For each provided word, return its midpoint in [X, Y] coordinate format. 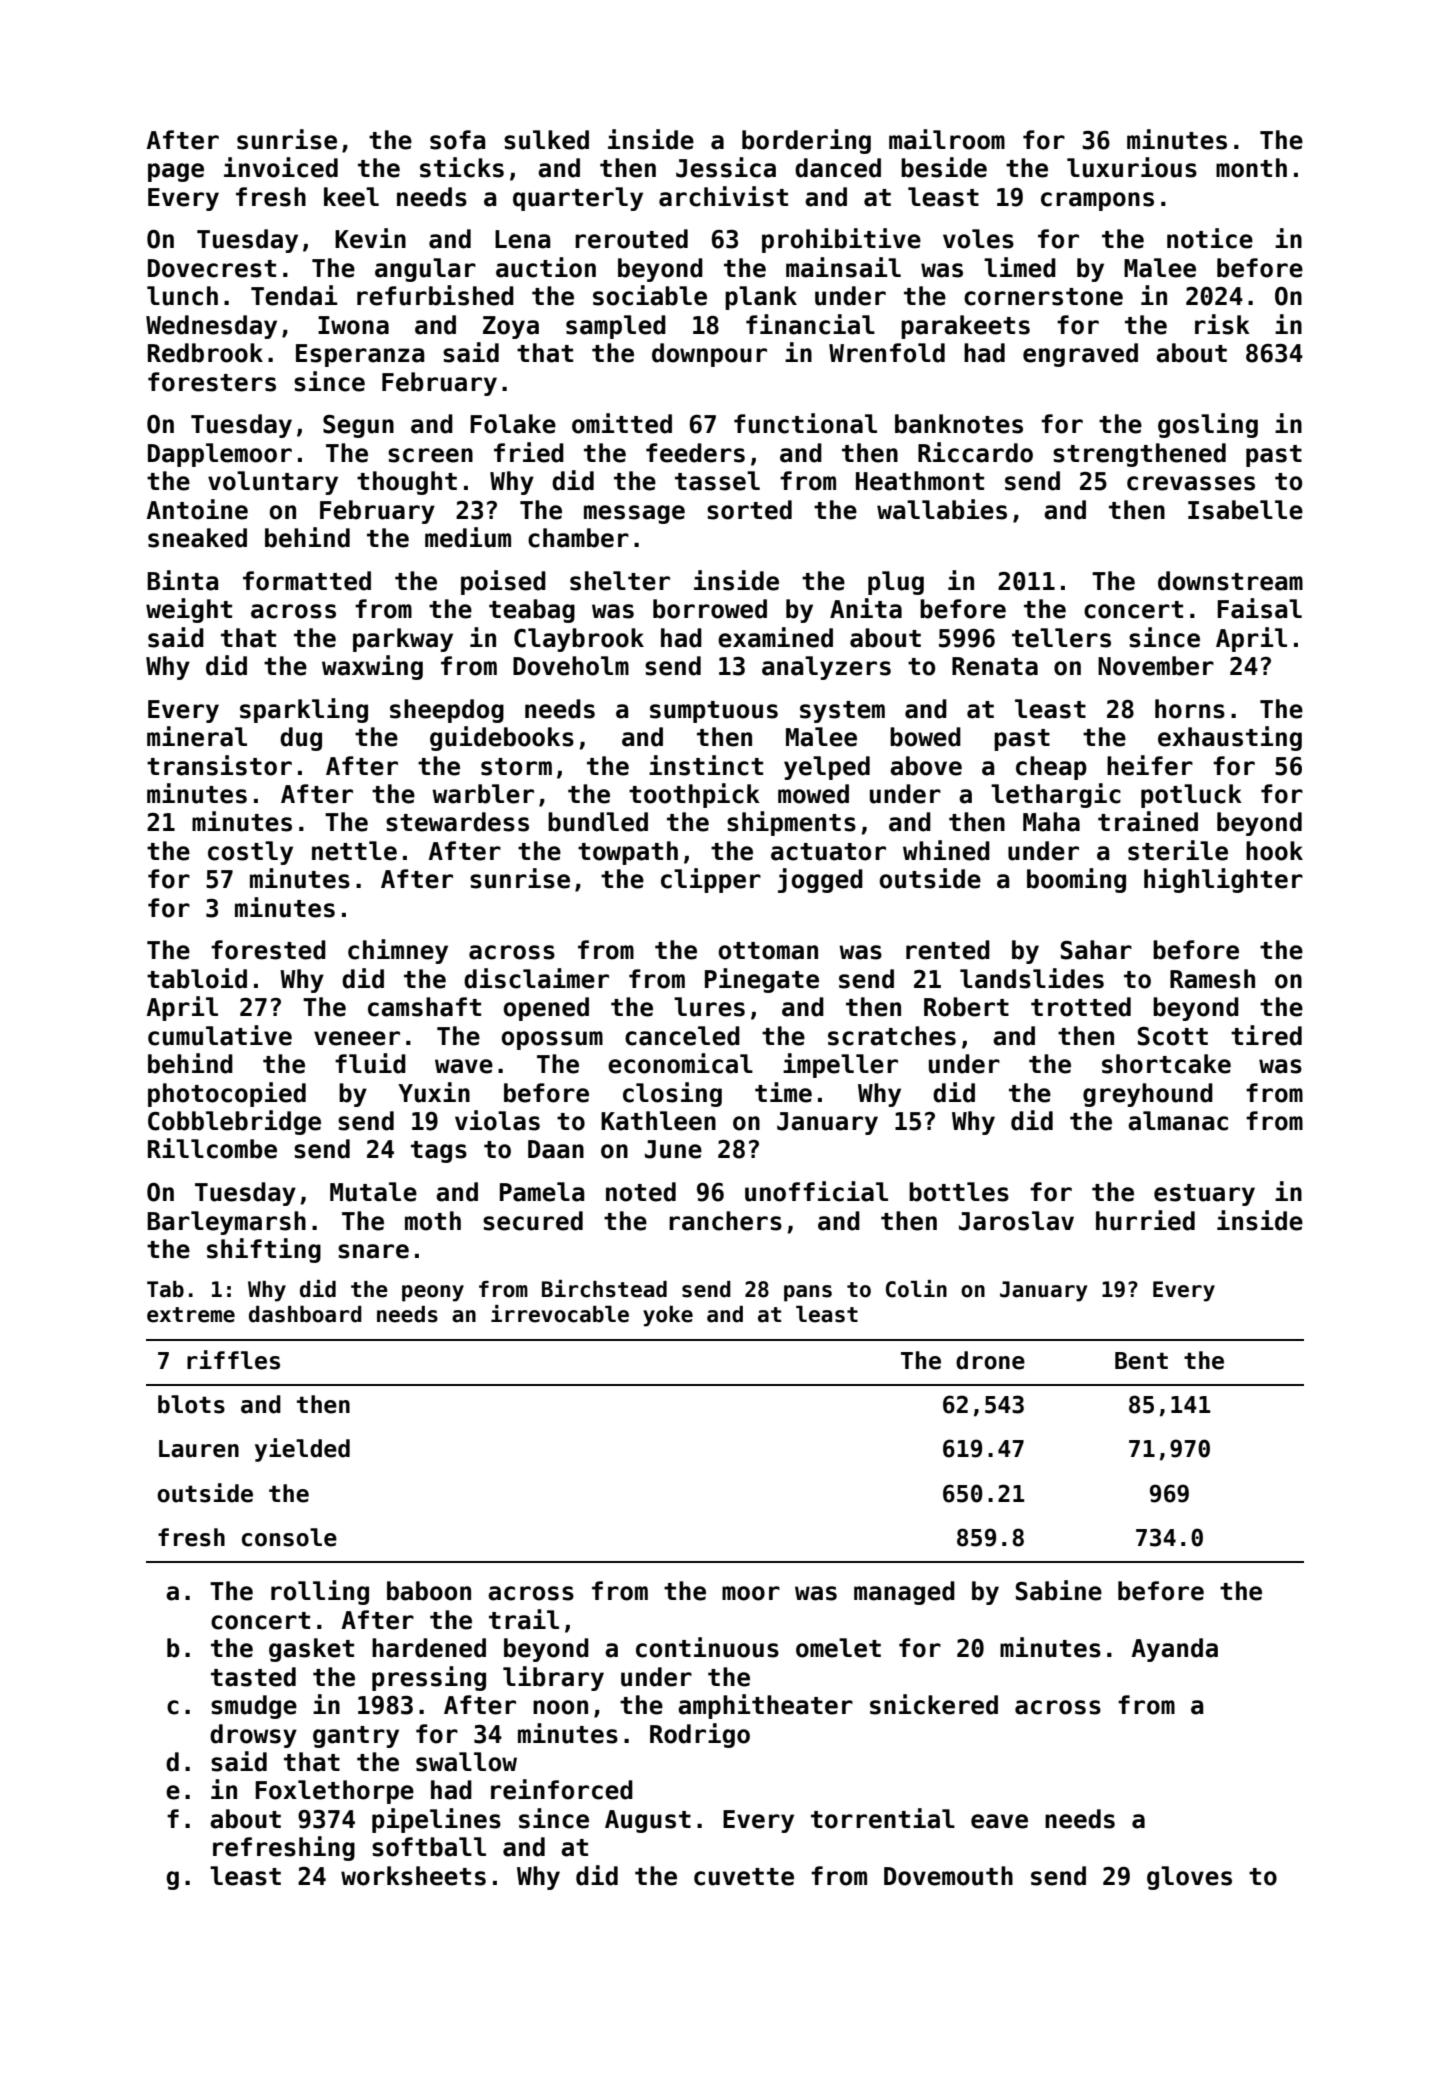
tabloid [197, 978]
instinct [706, 765]
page [176, 172]
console [289, 1537]
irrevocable [560, 1314]
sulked [546, 140]
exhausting [1230, 738]
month [1251, 168]
